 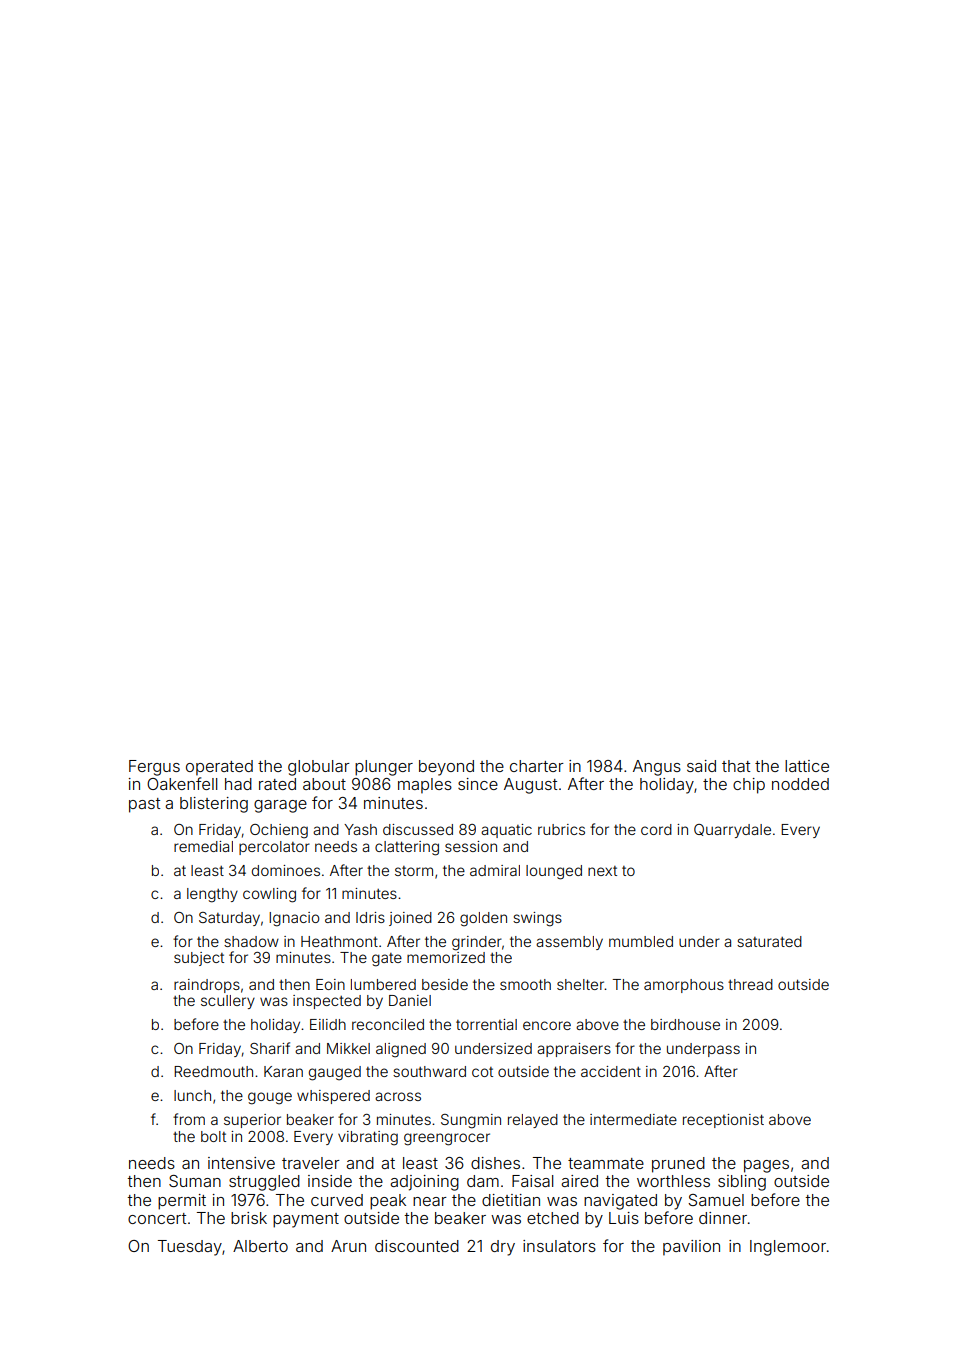 What do you see at coordinates (199, 959) in the screenshot?
I see `subject` at bounding box center [199, 959].
